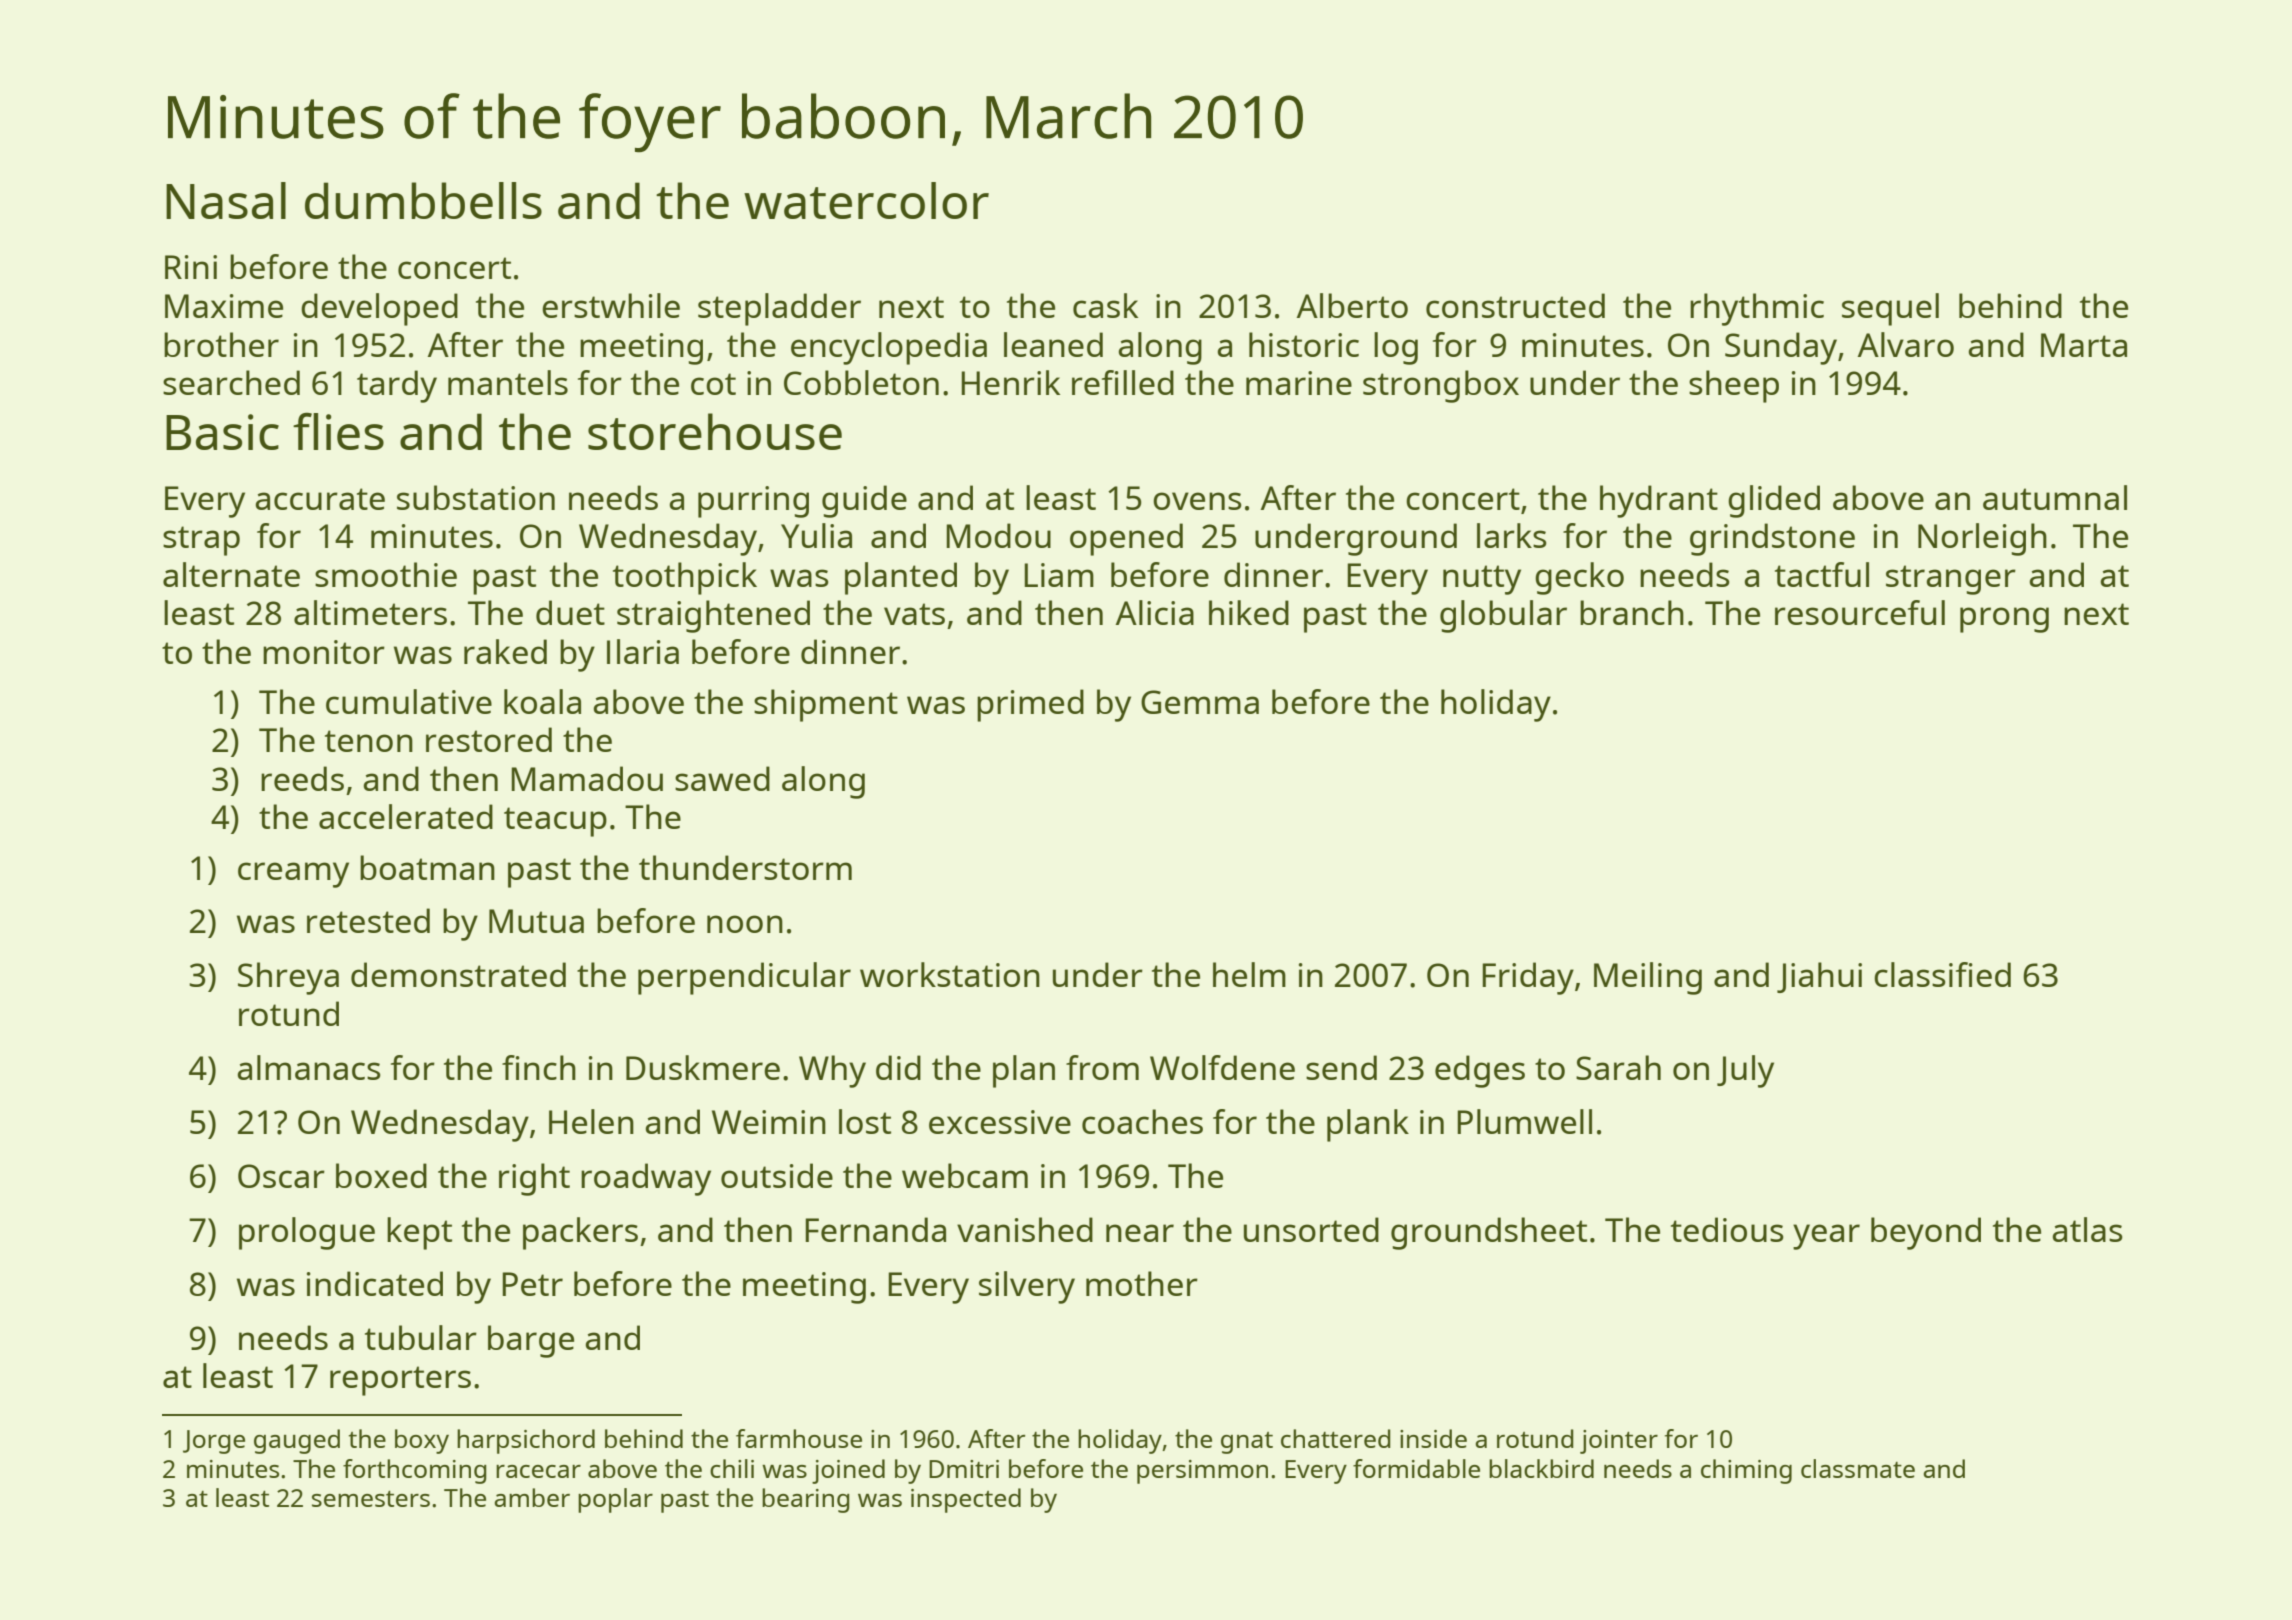 Image resolution: width=2292 pixels, height=1620 pixels. I want to click on Alberto, so click(1352, 305).
